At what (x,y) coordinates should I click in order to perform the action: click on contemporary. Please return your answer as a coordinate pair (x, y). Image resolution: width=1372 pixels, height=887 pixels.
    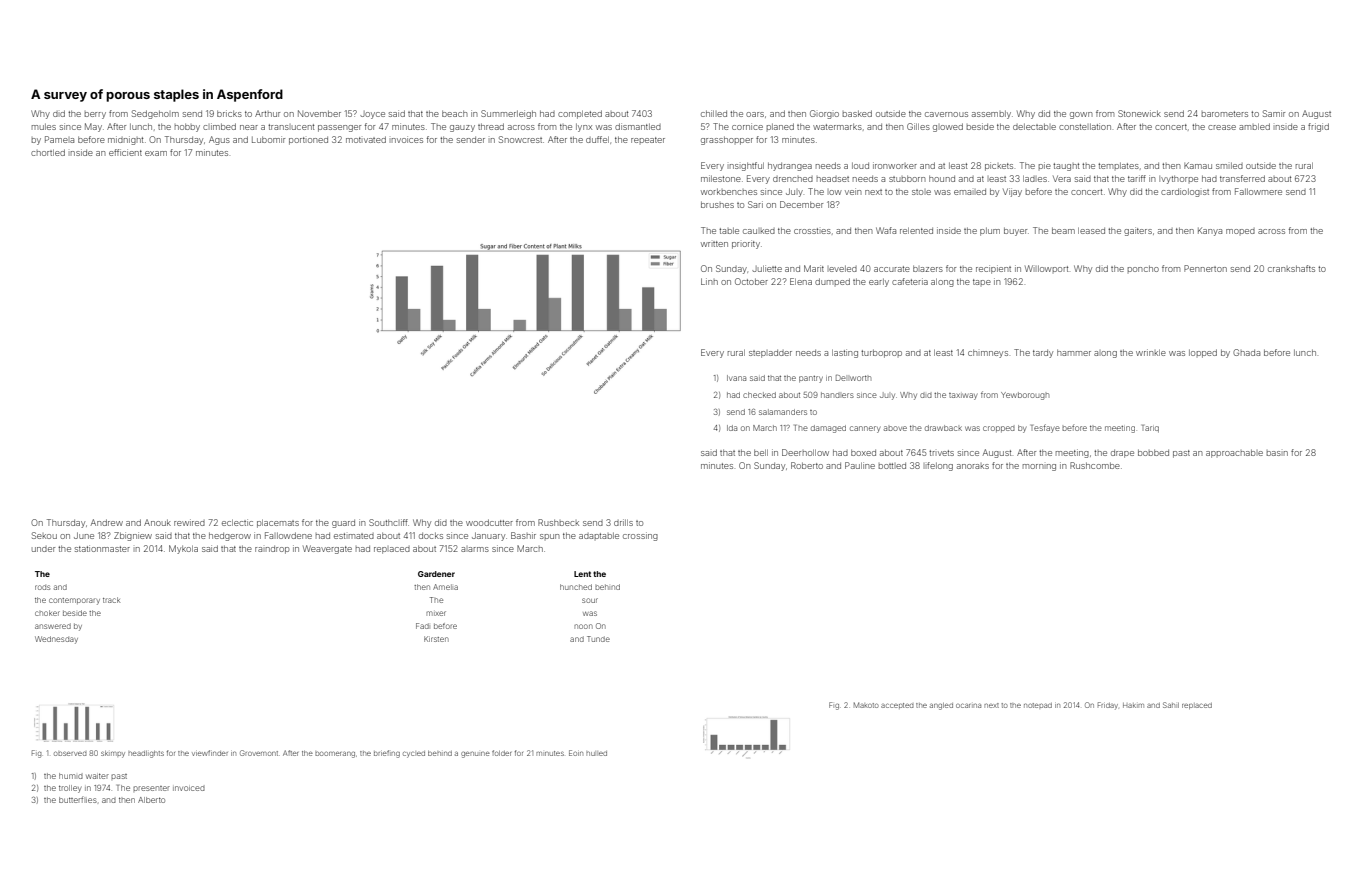
    Looking at the image, I should click on (74, 601).
